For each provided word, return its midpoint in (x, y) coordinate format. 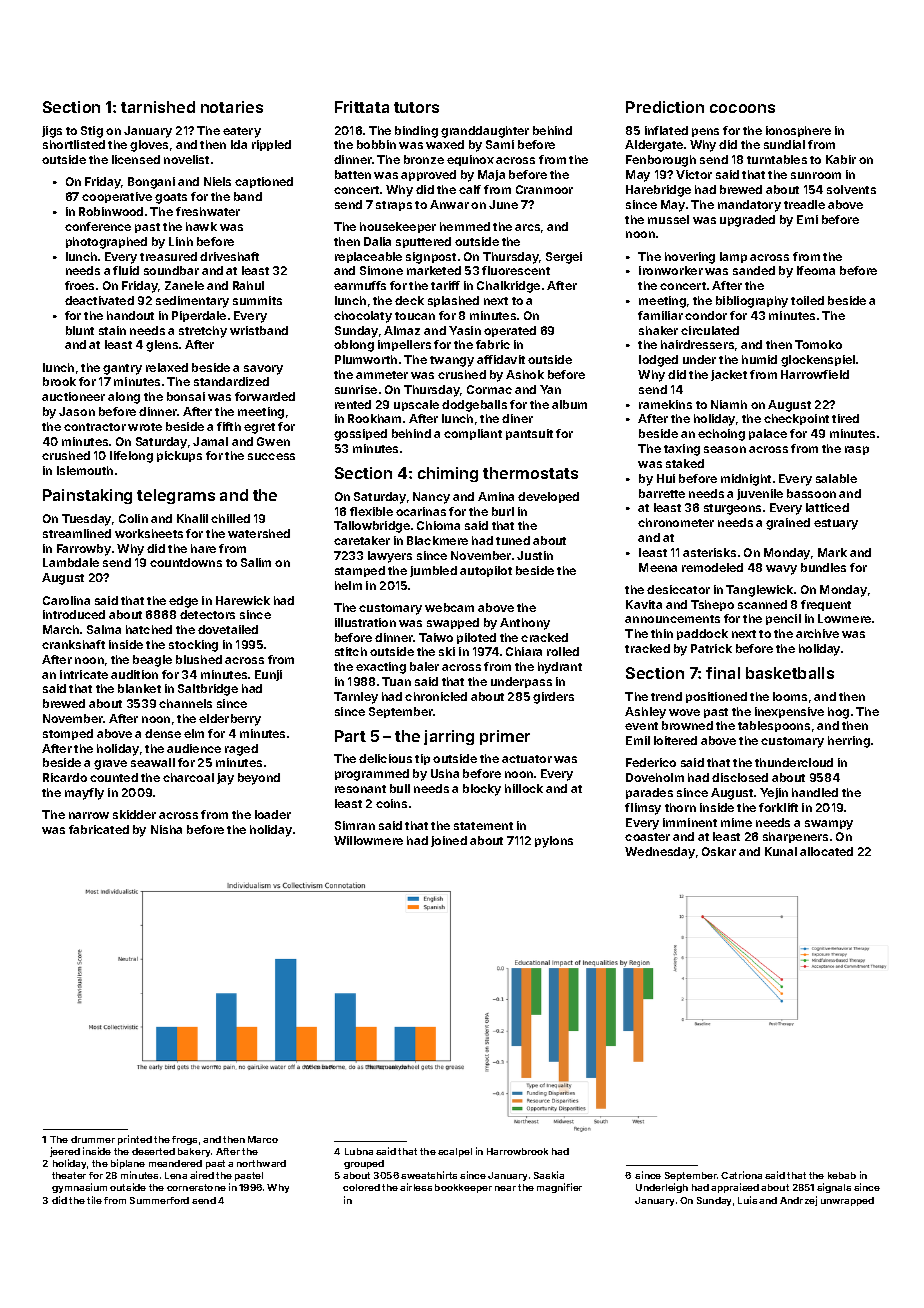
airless (416, 1187)
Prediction (665, 107)
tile (94, 1200)
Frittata (362, 107)
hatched (149, 629)
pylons (554, 842)
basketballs (790, 673)
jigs (52, 132)
